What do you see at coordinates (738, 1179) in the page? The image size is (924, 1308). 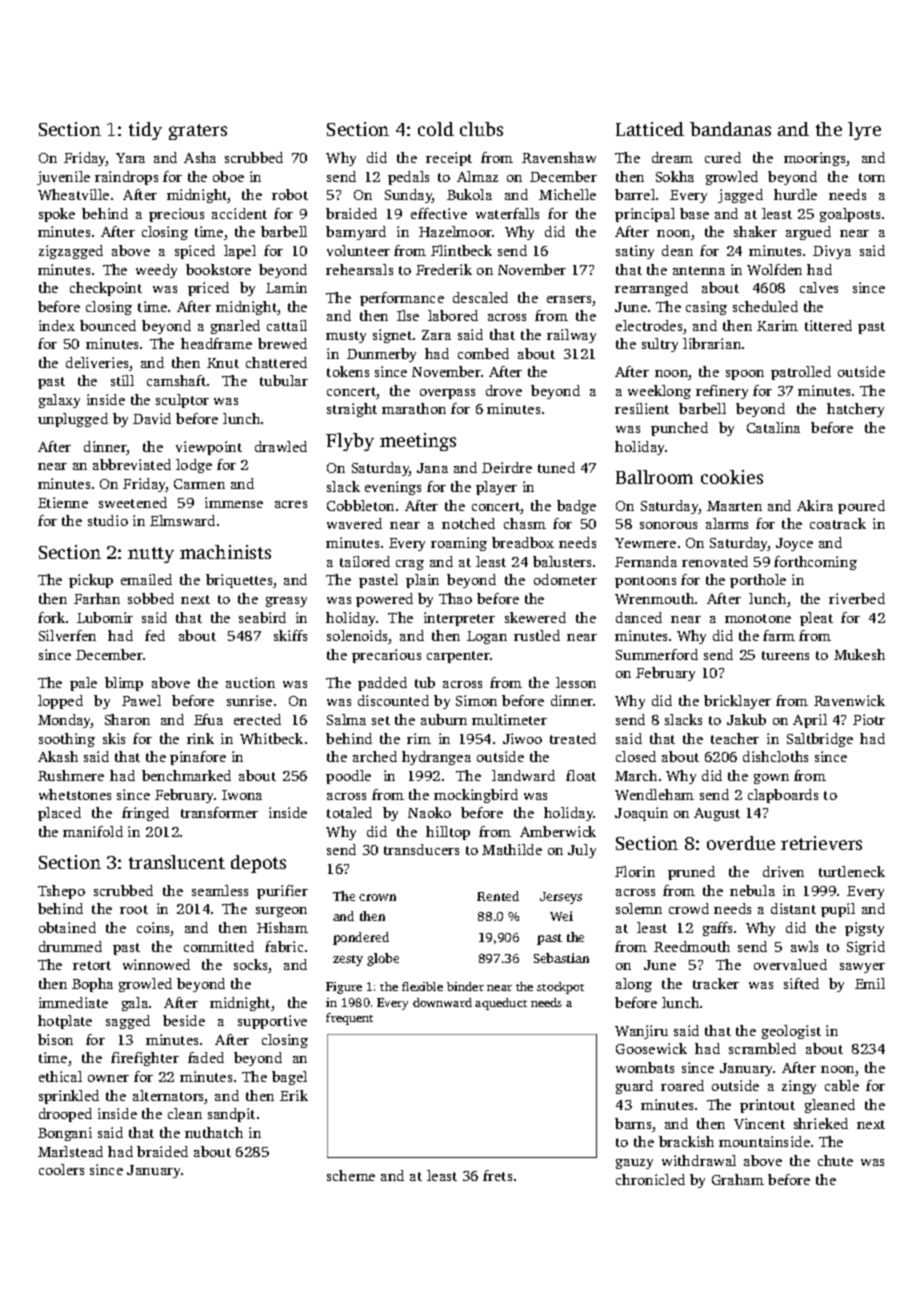 I see `Graham` at bounding box center [738, 1179].
